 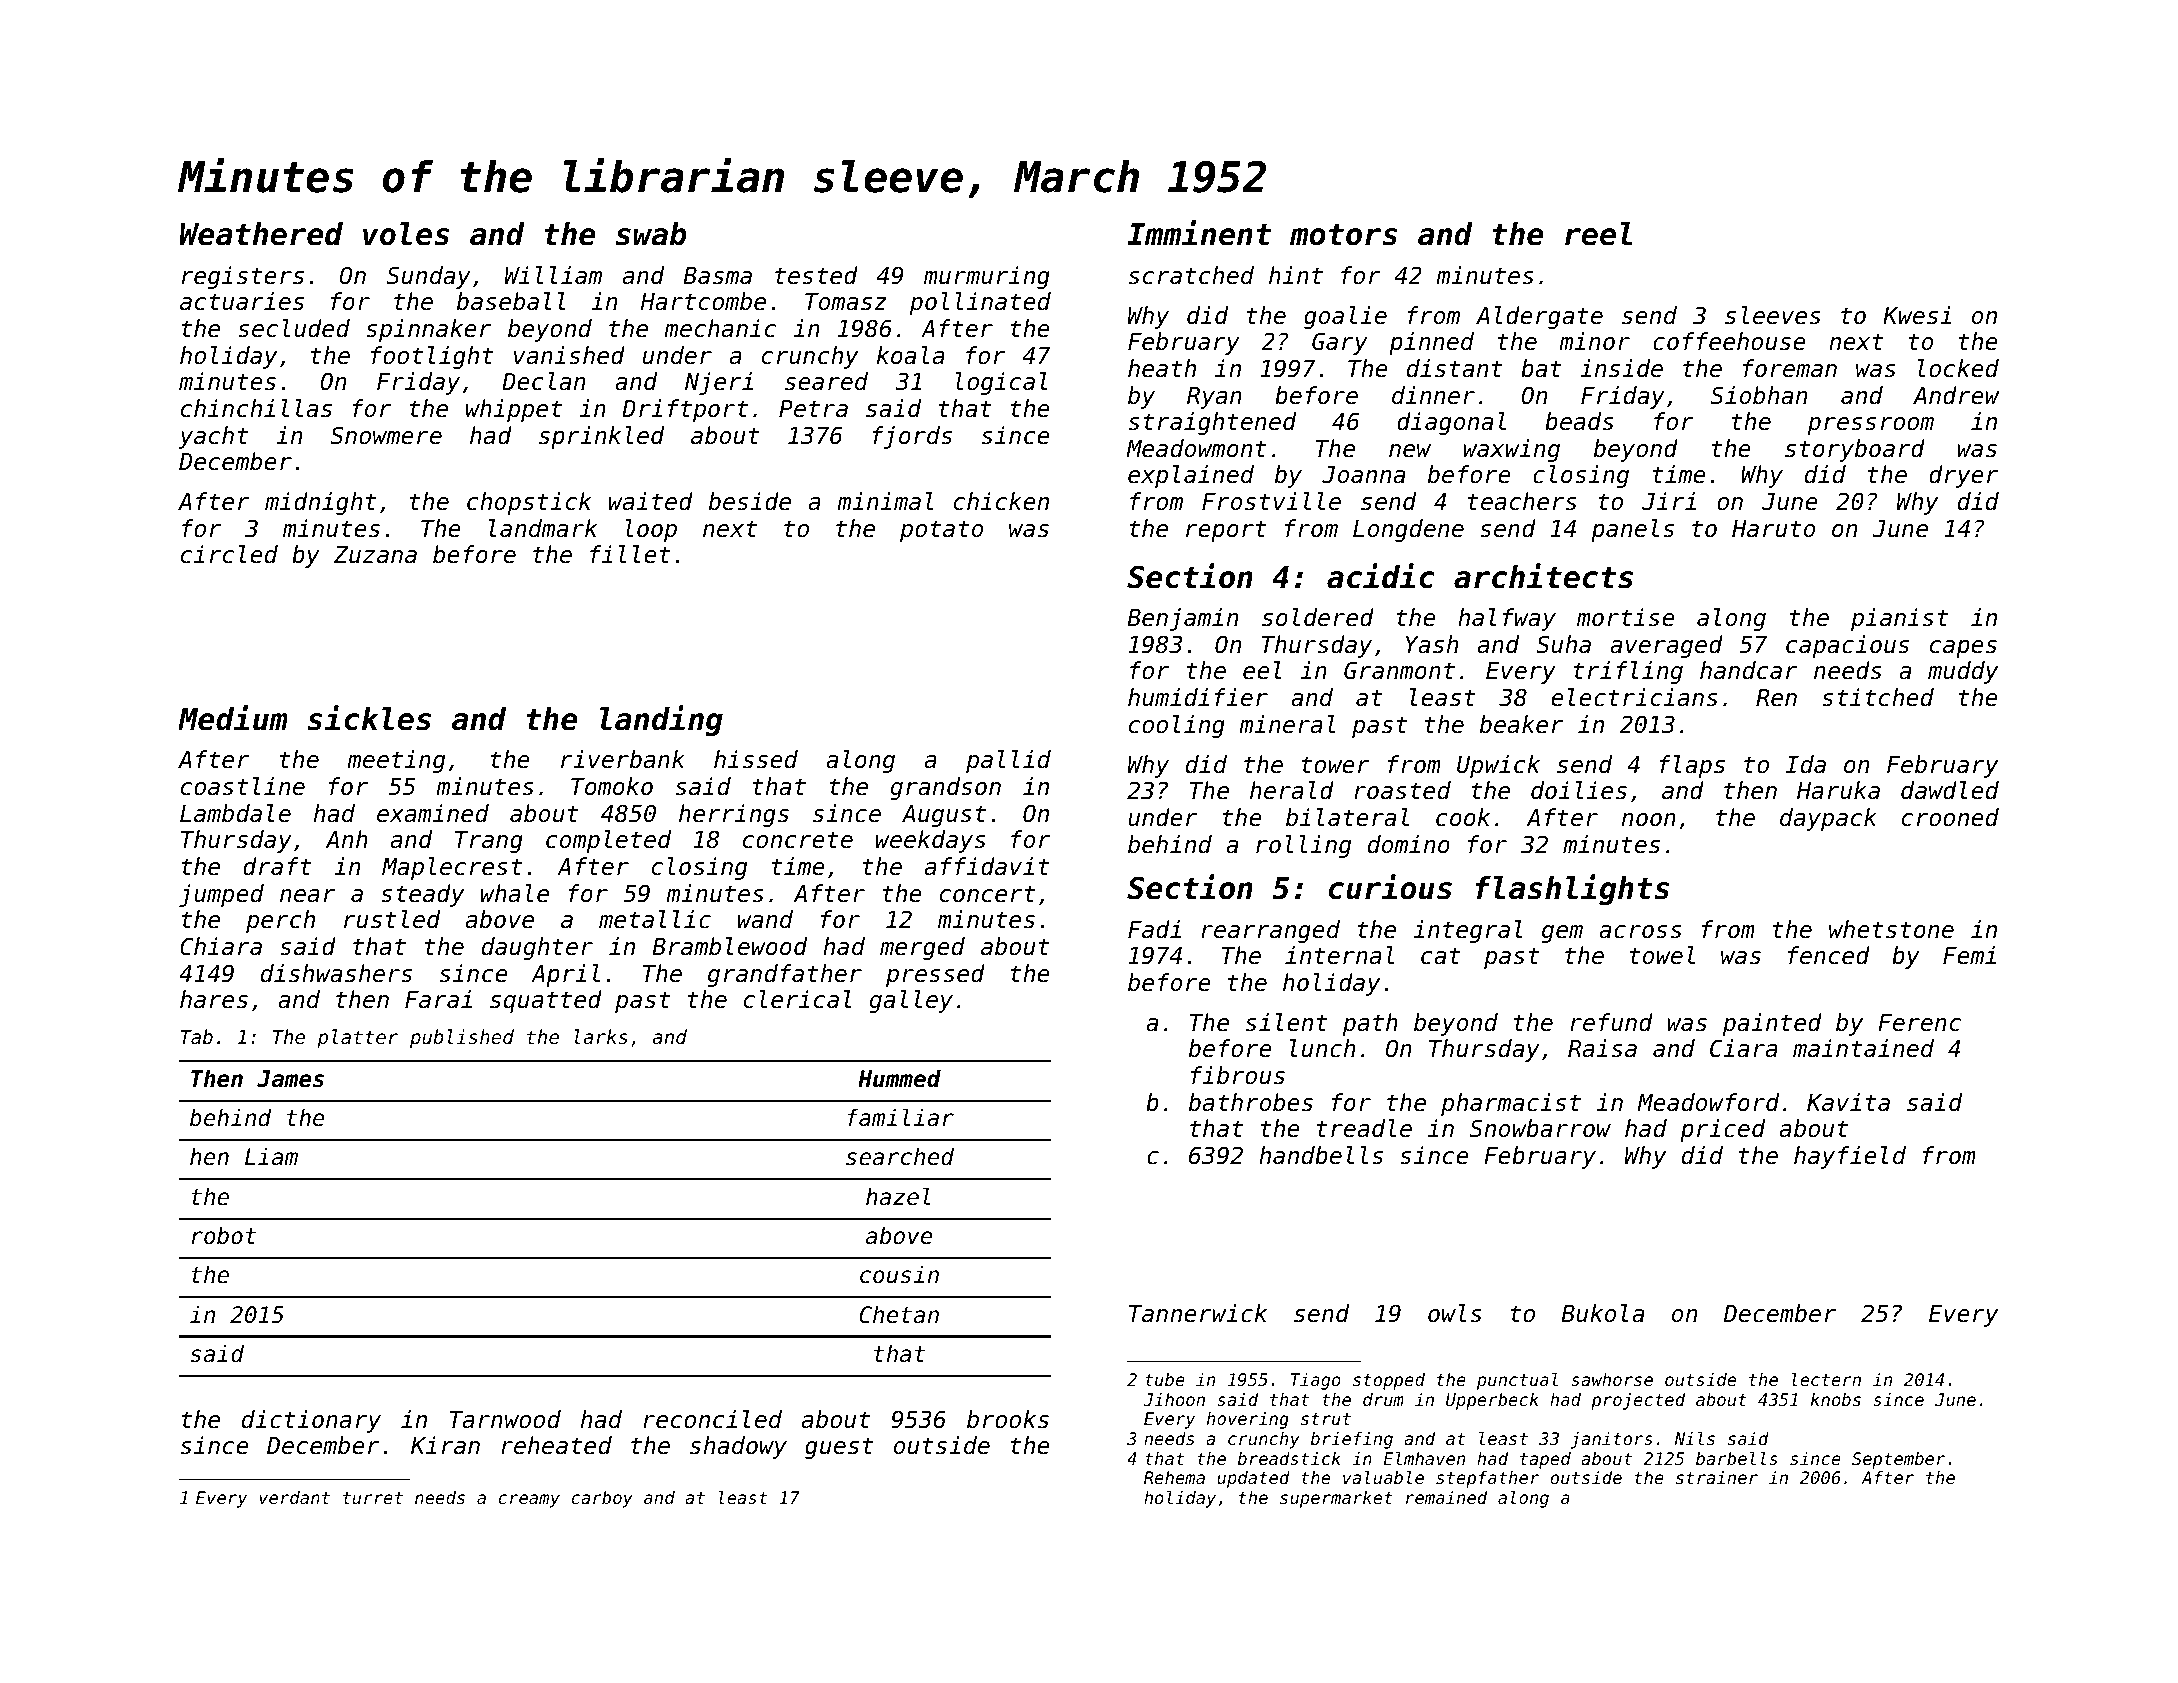 I want to click on Joanna, so click(x=1363, y=475).
